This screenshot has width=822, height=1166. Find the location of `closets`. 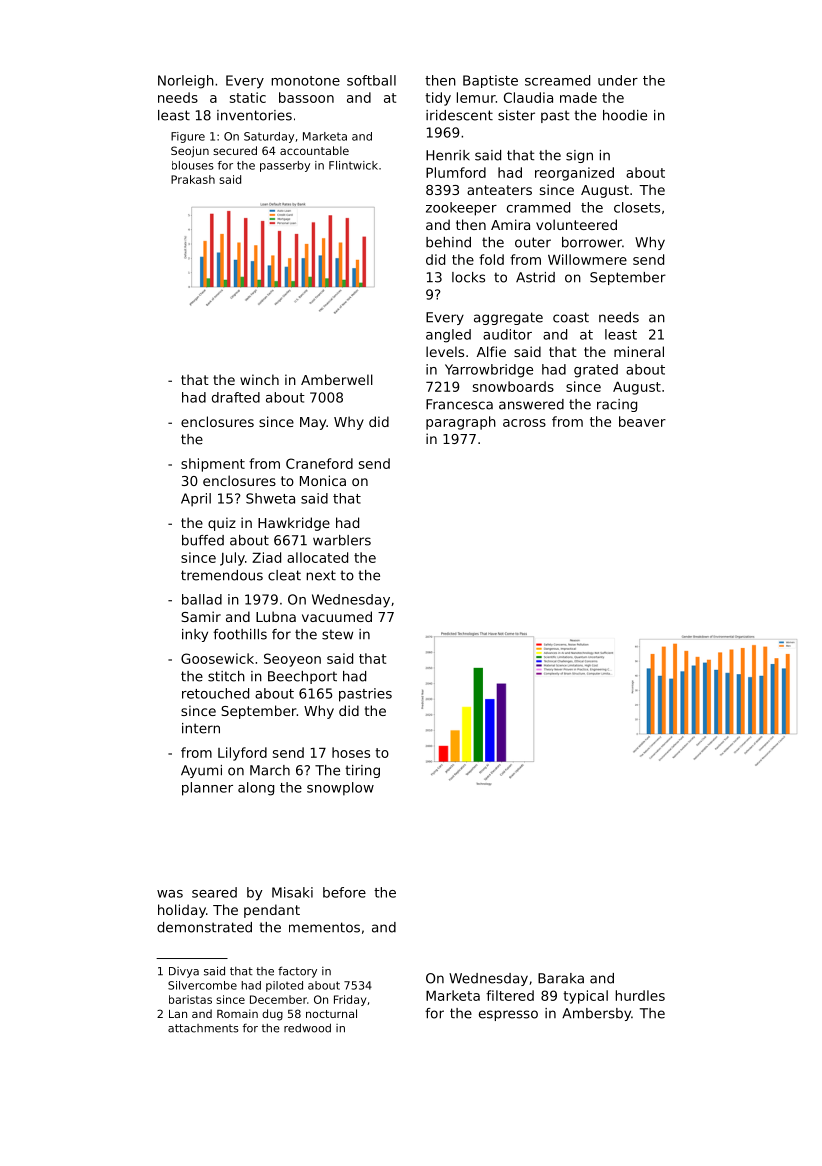

closets is located at coordinates (637, 207).
